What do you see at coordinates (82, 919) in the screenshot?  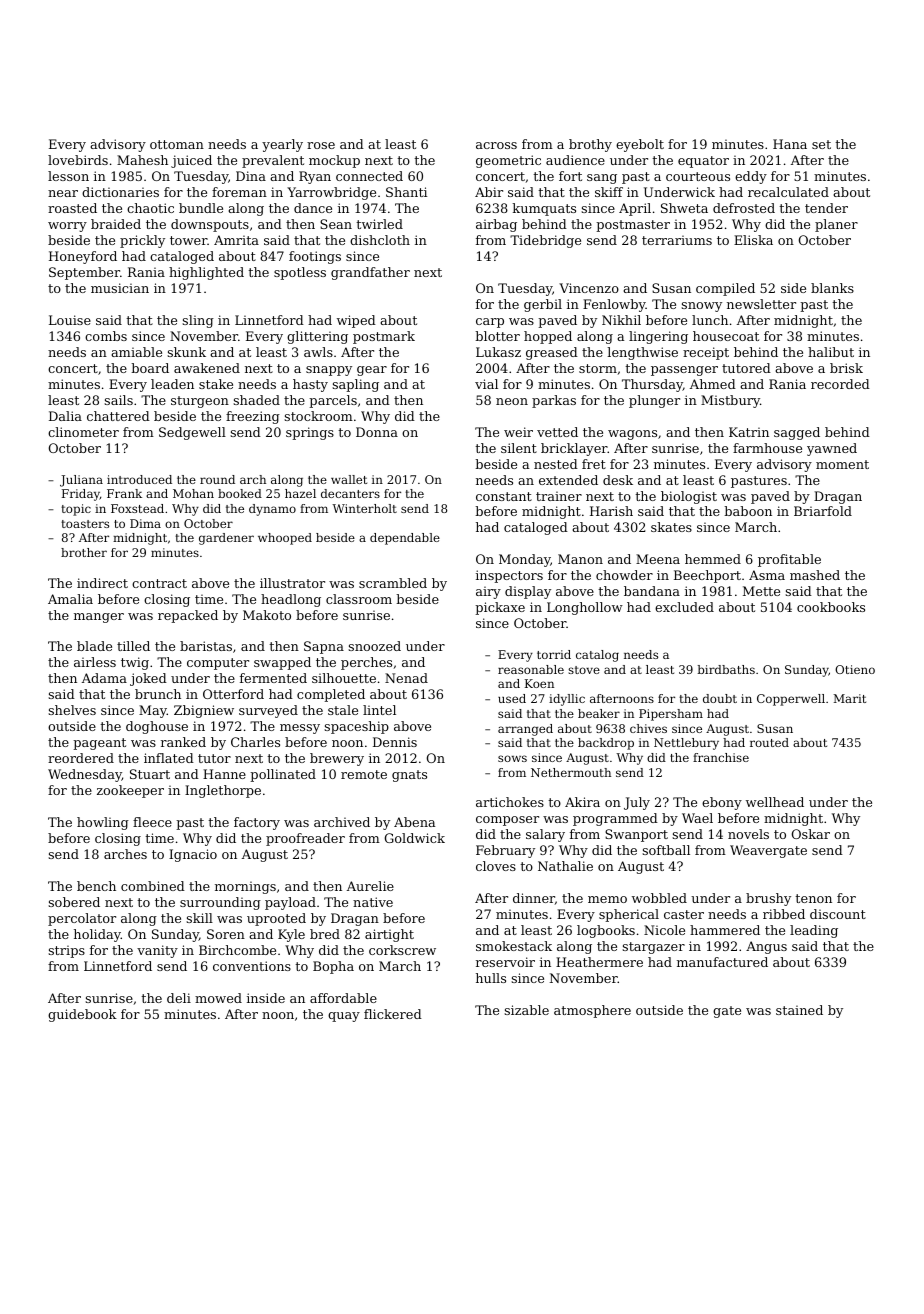 I see `percolator` at bounding box center [82, 919].
